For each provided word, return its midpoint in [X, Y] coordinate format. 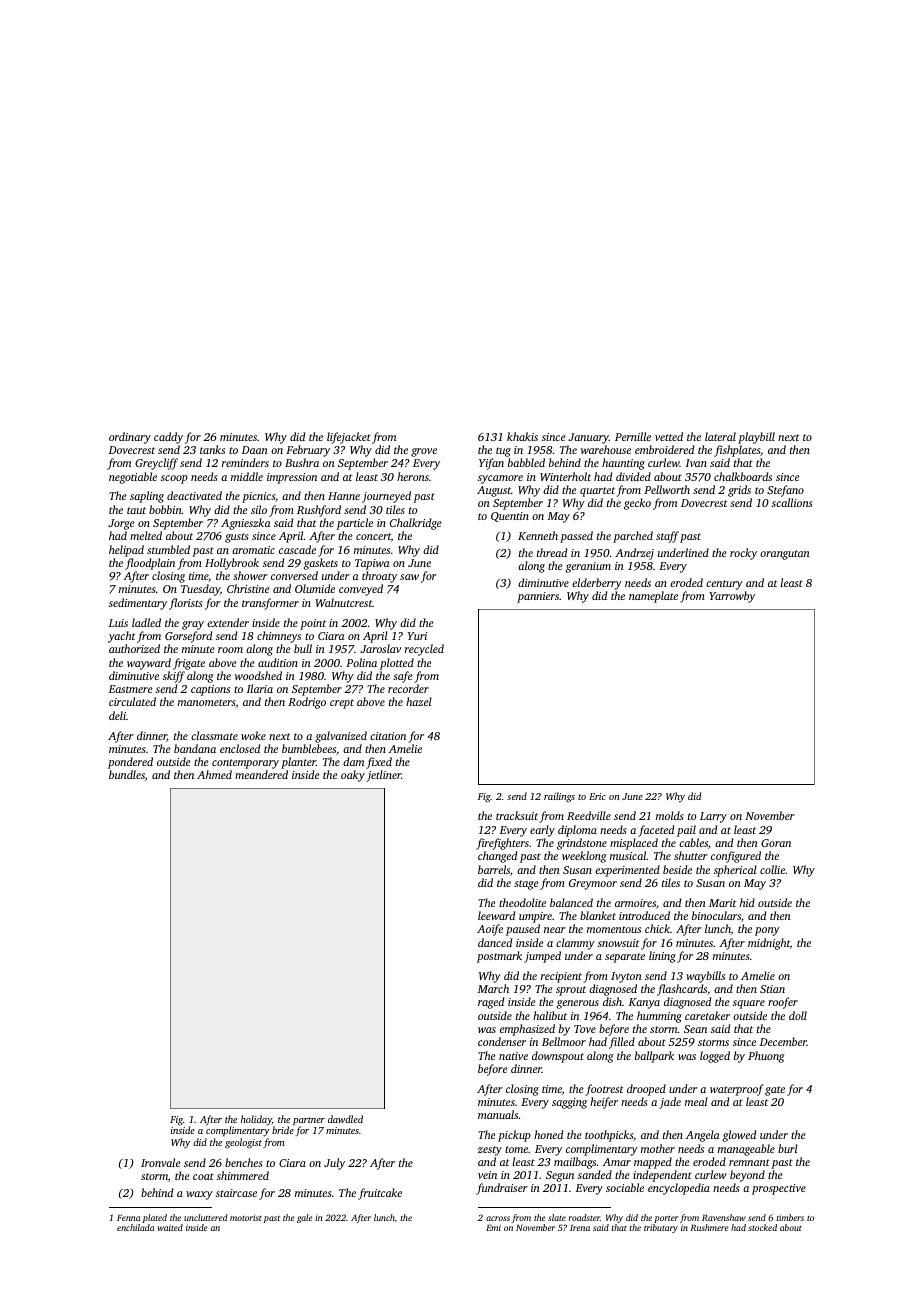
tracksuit [517, 815]
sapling [147, 497]
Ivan [696, 463]
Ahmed [214, 774]
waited [170, 1227]
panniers [538, 597]
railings [559, 797]
